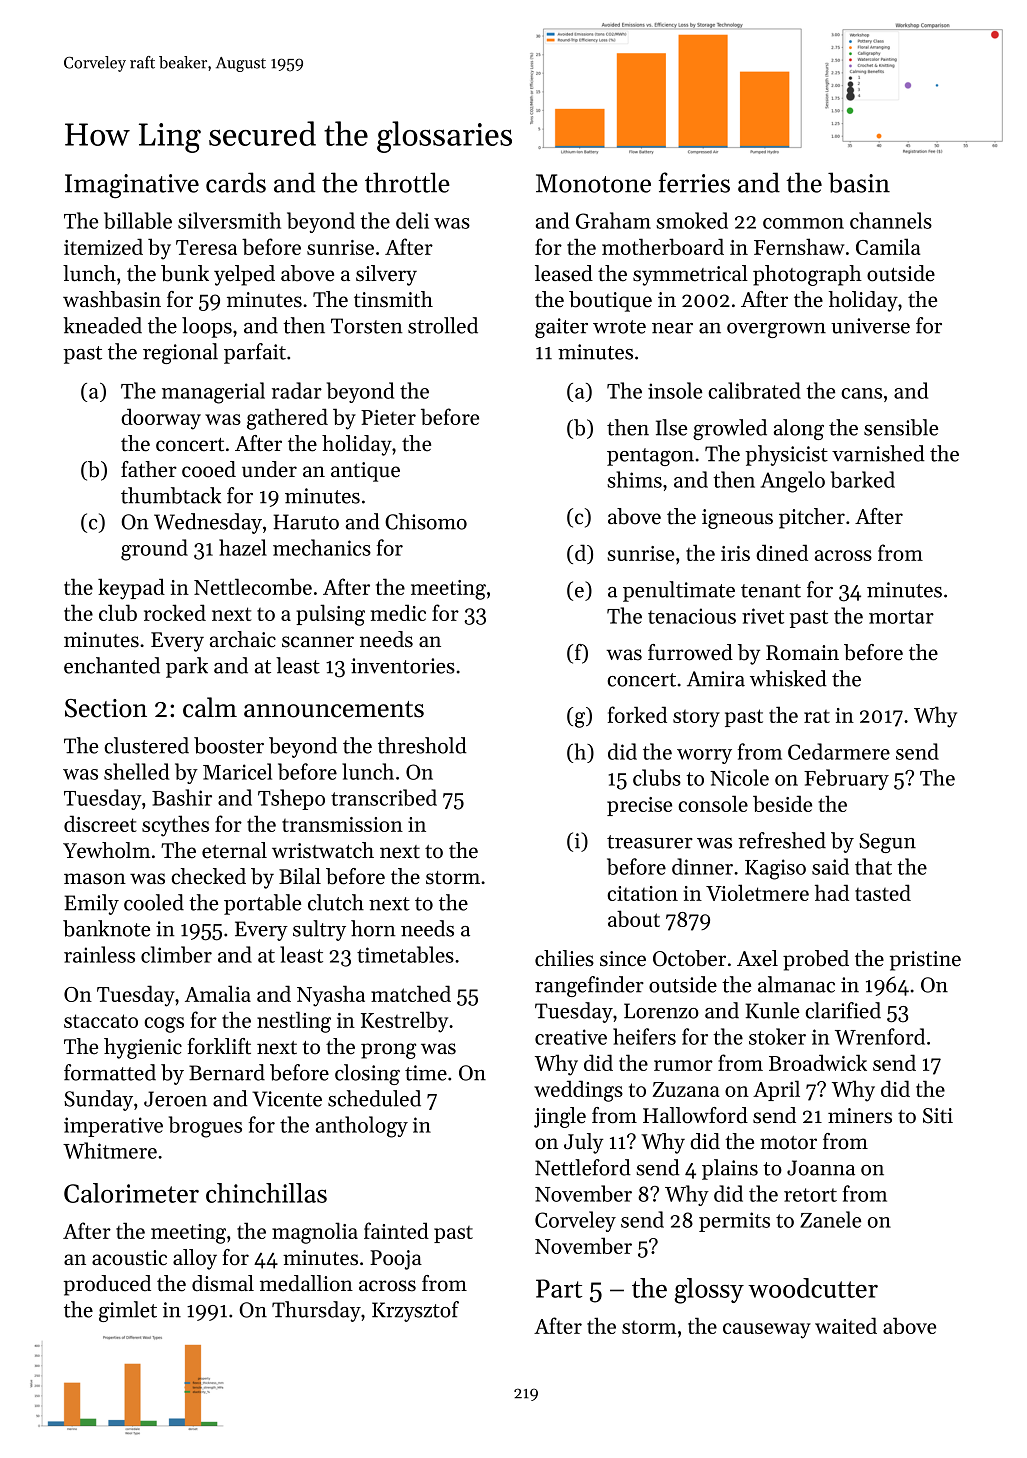 This image has width=1027, height=1458. Describe the element at coordinates (422, 745) in the image. I see `threshold` at that location.
